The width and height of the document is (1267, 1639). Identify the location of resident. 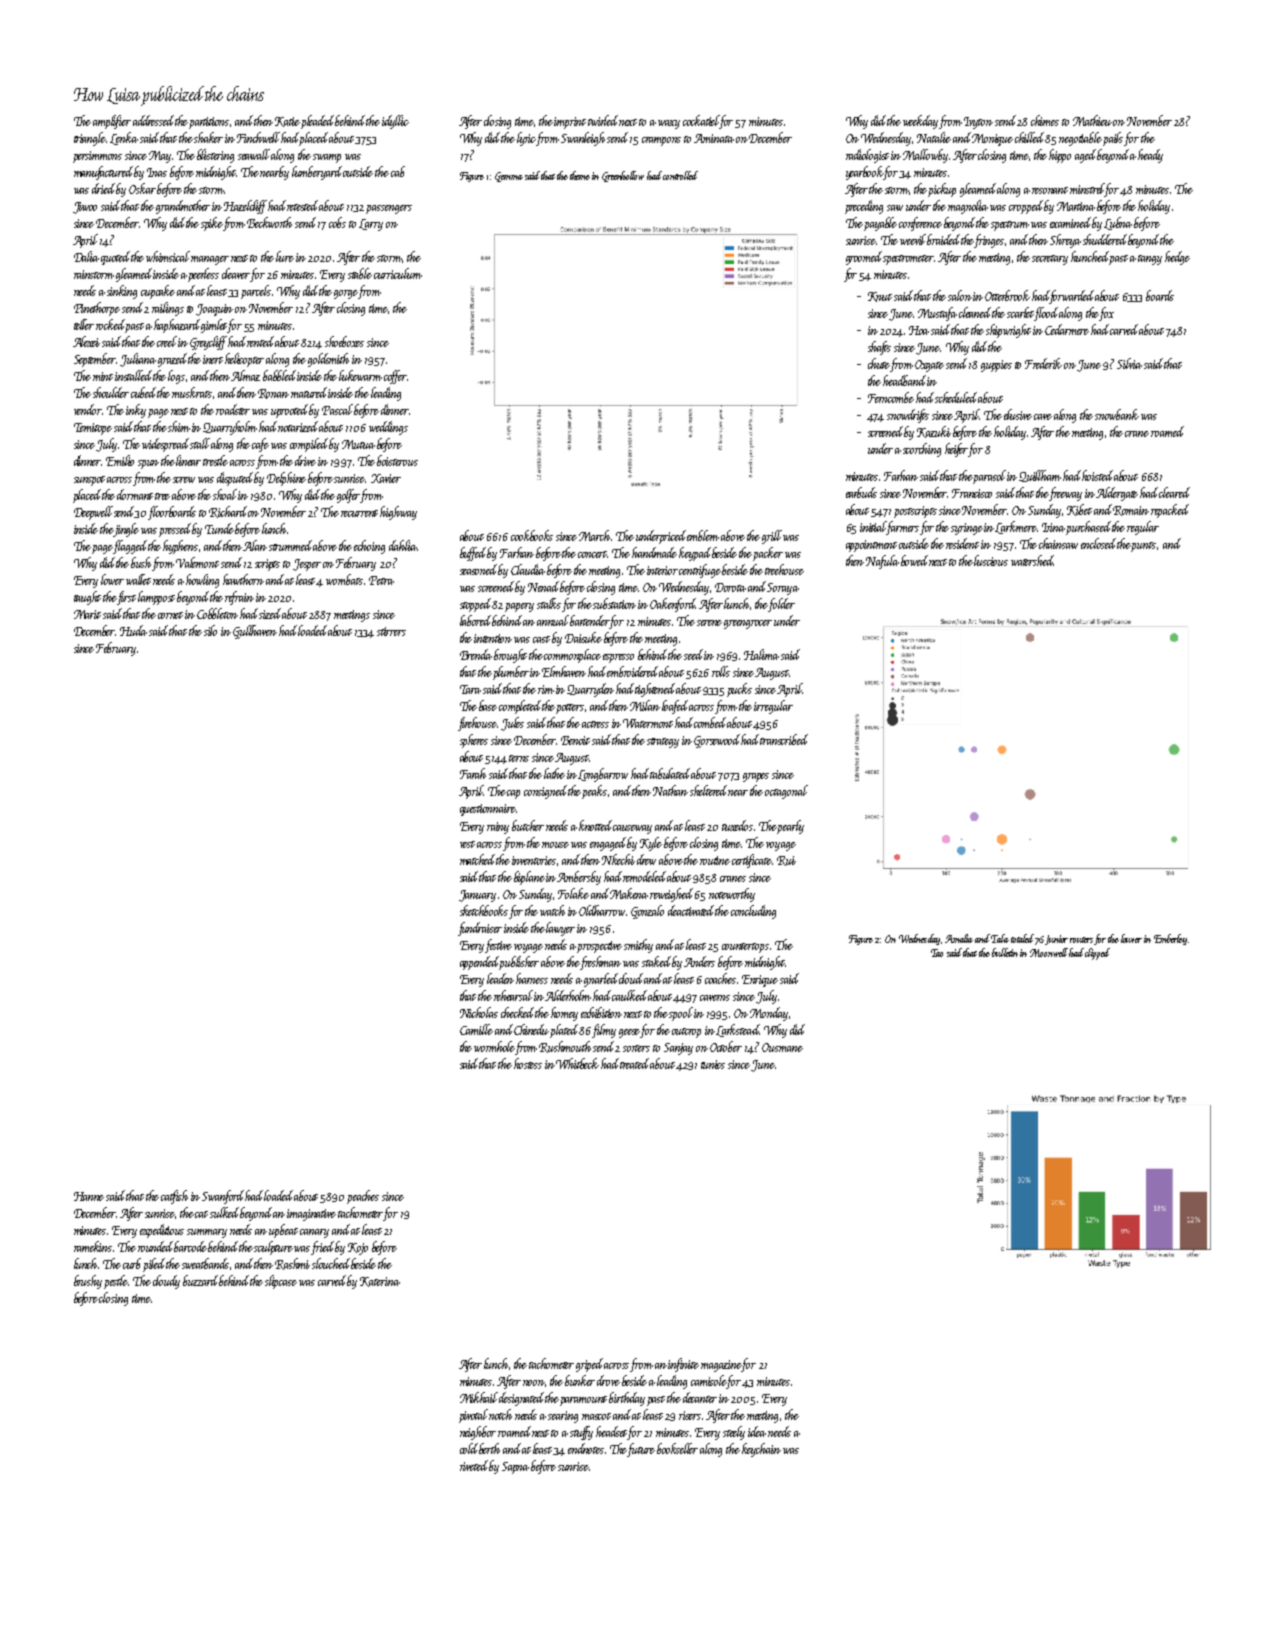
(962, 543).
